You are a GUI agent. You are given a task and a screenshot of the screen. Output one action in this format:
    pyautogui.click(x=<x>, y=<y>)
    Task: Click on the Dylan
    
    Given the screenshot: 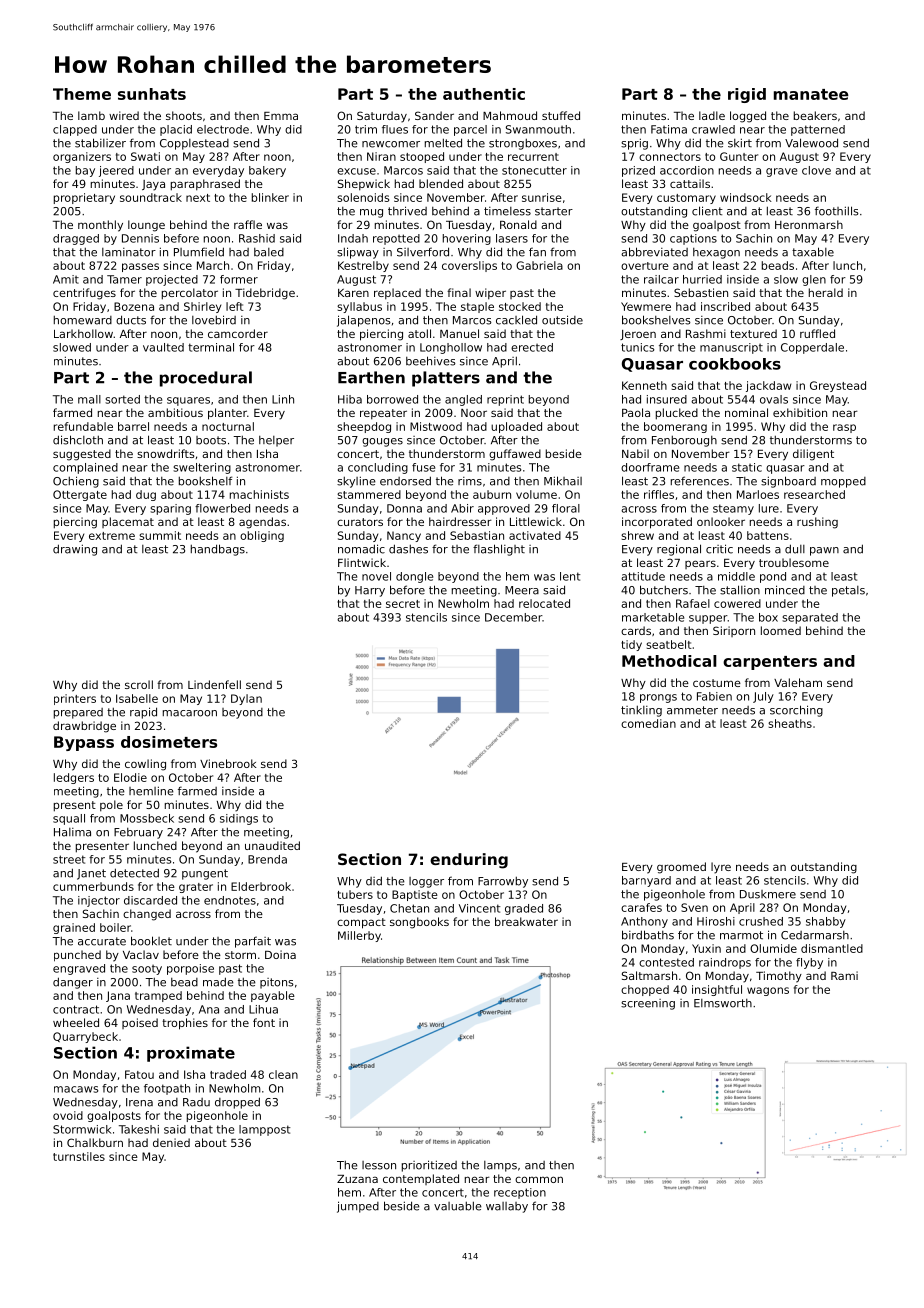 What is the action you would take?
    pyautogui.click(x=246, y=699)
